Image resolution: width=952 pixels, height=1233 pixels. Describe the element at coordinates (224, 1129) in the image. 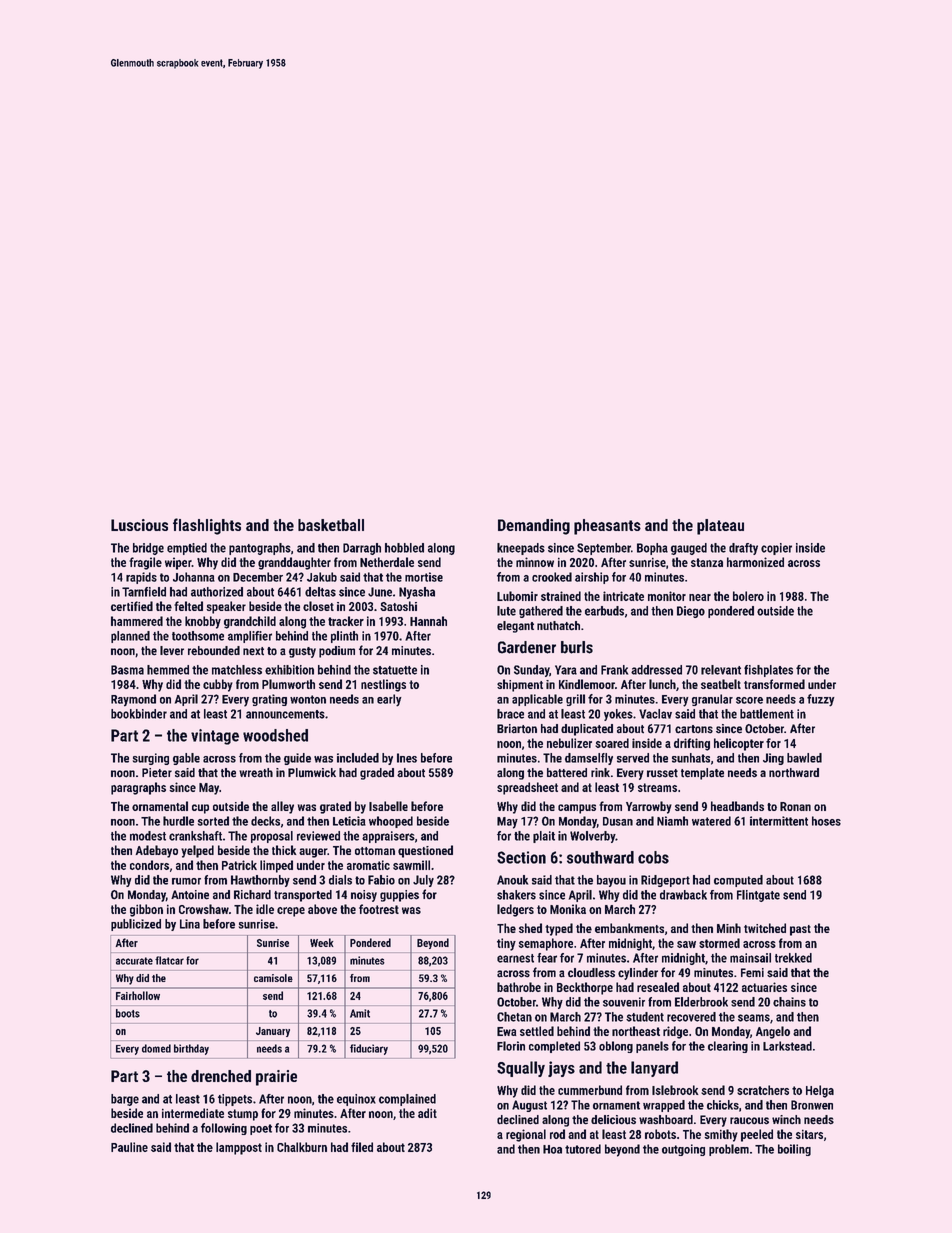

I see `following` at that location.
